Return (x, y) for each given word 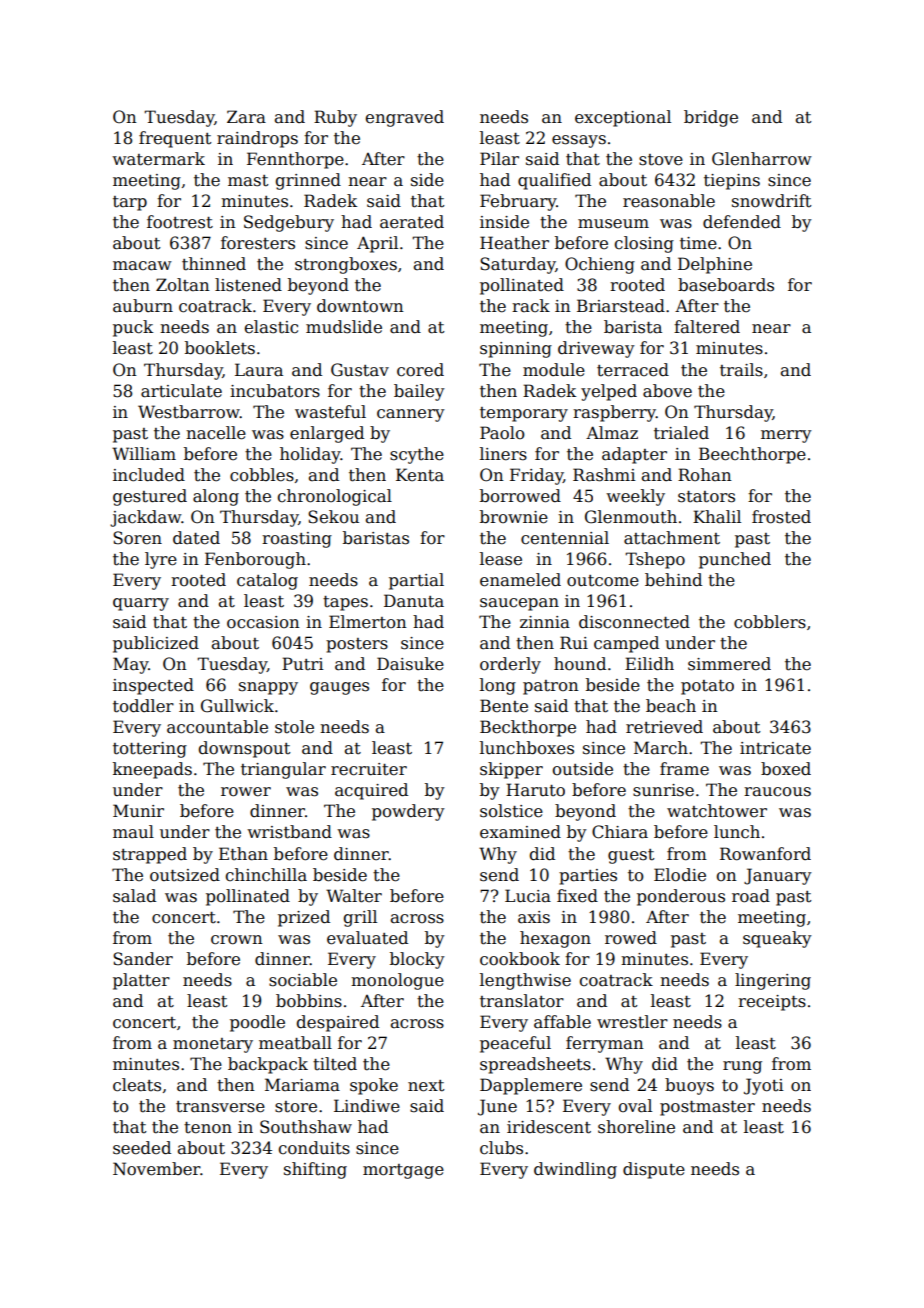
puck (133, 328)
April (377, 244)
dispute (654, 1170)
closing (644, 244)
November (156, 1169)
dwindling (575, 1170)
